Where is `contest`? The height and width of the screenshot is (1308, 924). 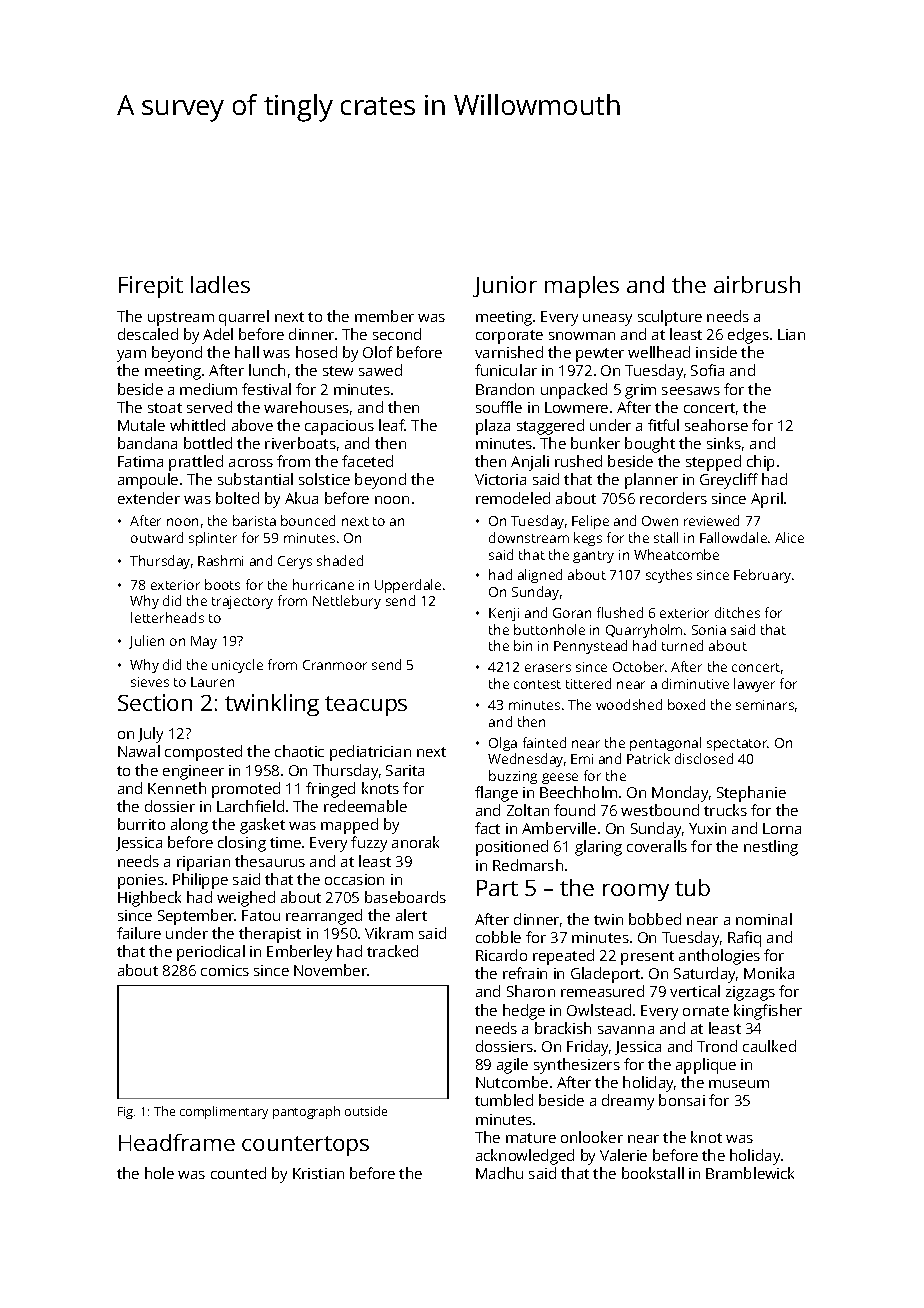 contest is located at coordinates (537, 684).
